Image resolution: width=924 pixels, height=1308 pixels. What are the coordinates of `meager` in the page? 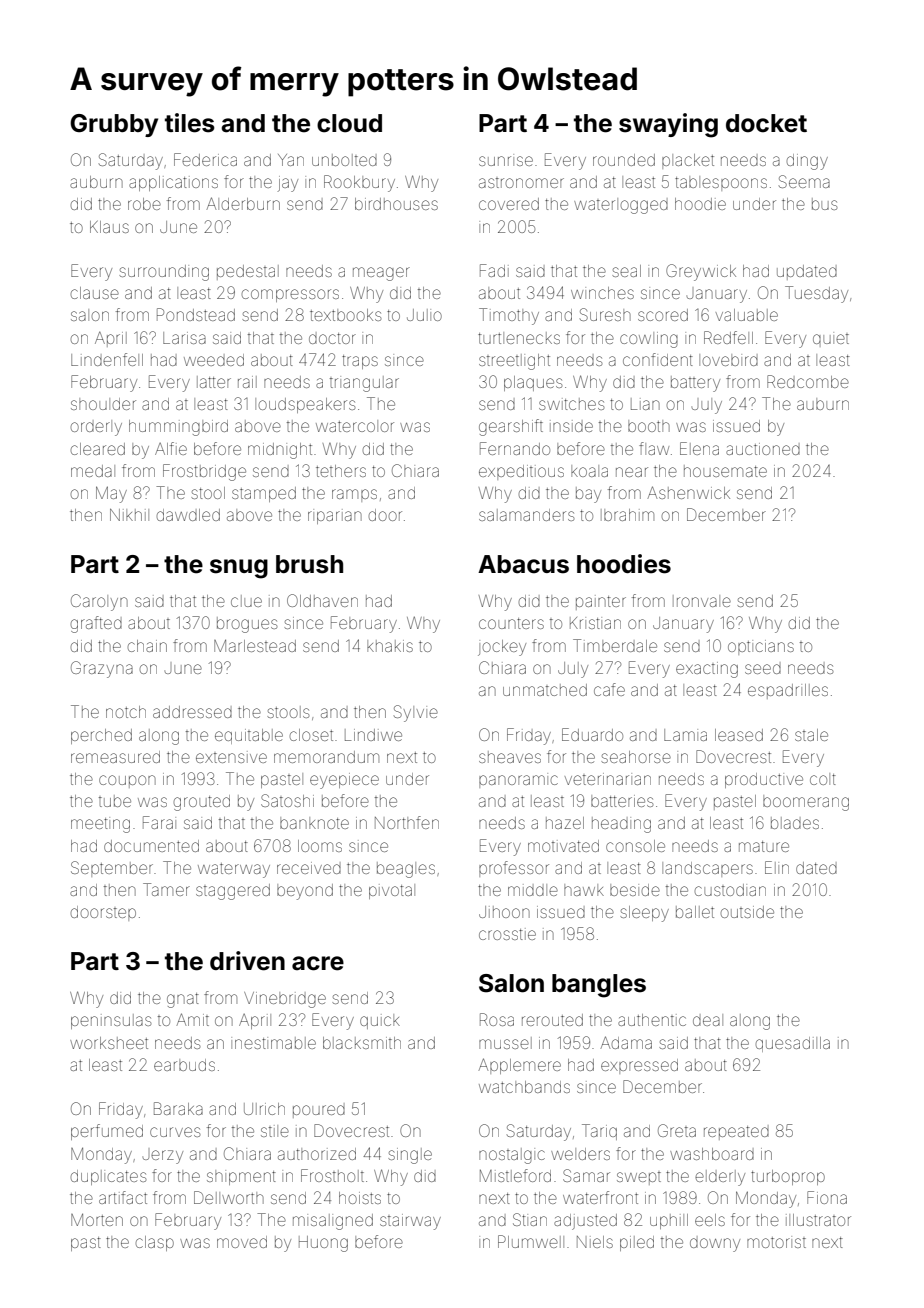 It's located at (381, 274).
